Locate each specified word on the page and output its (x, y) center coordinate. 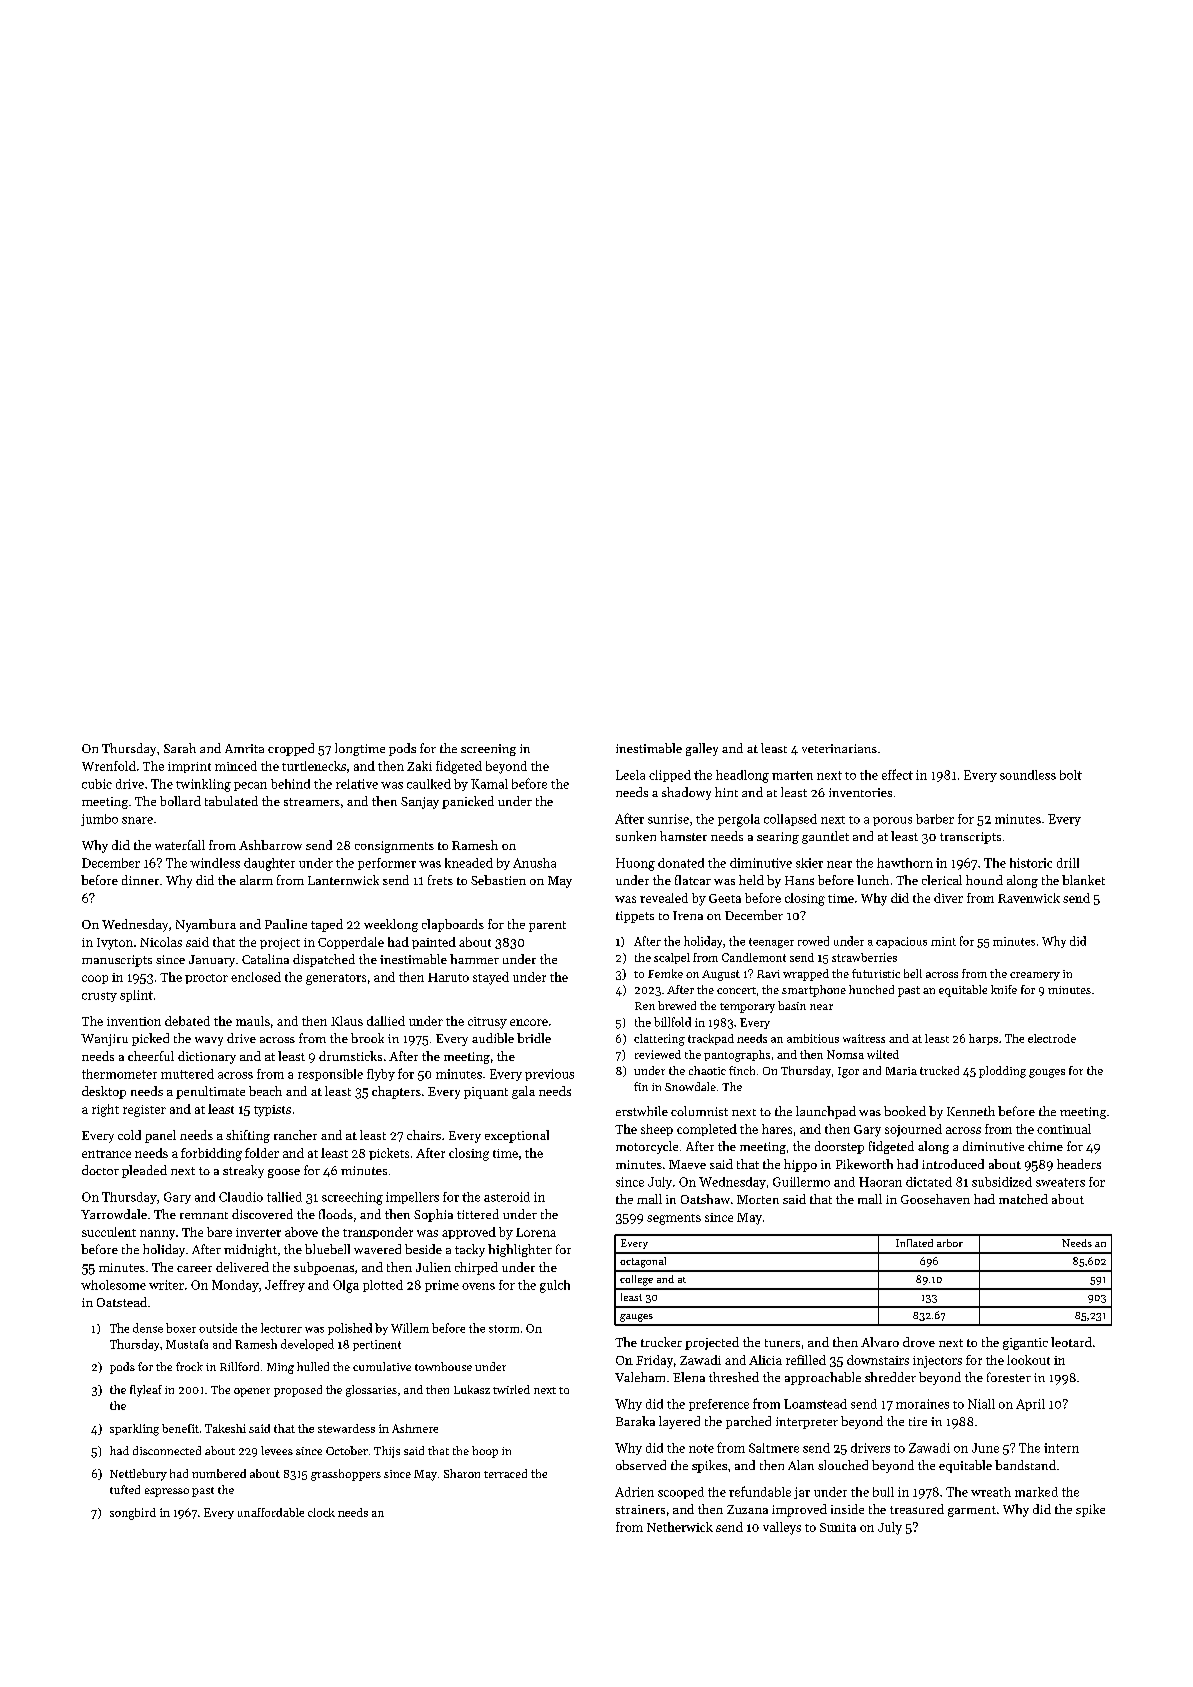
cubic (97, 784)
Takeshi (225, 1428)
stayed (491, 978)
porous (892, 821)
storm (504, 1329)
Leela (630, 775)
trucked (939, 1070)
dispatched (324, 960)
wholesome (113, 1285)
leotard (1071, 1342)
